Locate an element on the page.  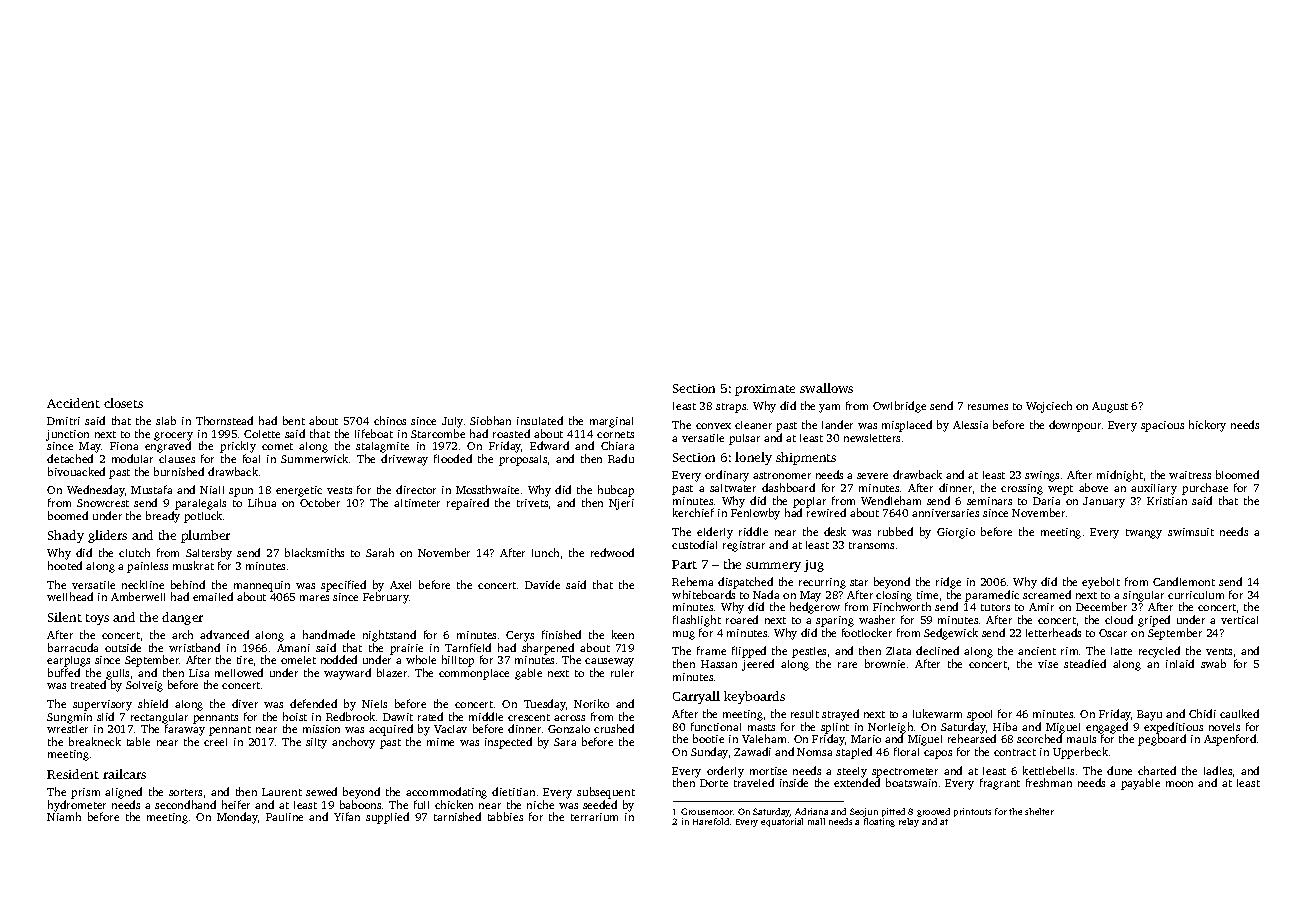
vents is located at coordinates (1219, 651).
